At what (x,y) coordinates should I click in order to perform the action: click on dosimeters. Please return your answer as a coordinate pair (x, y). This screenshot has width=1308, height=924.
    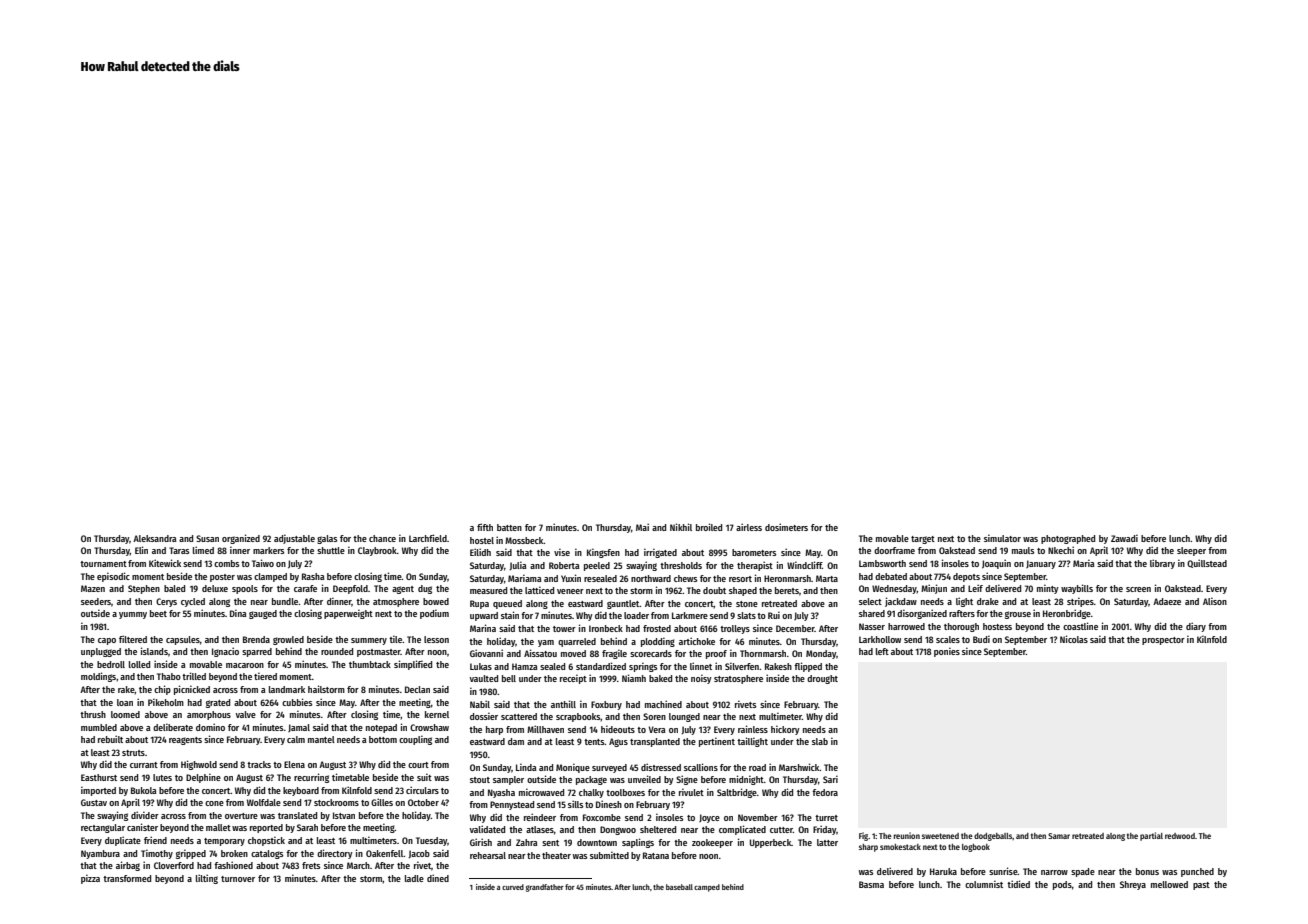
    Looking at the image, I should click on (786, 527).
